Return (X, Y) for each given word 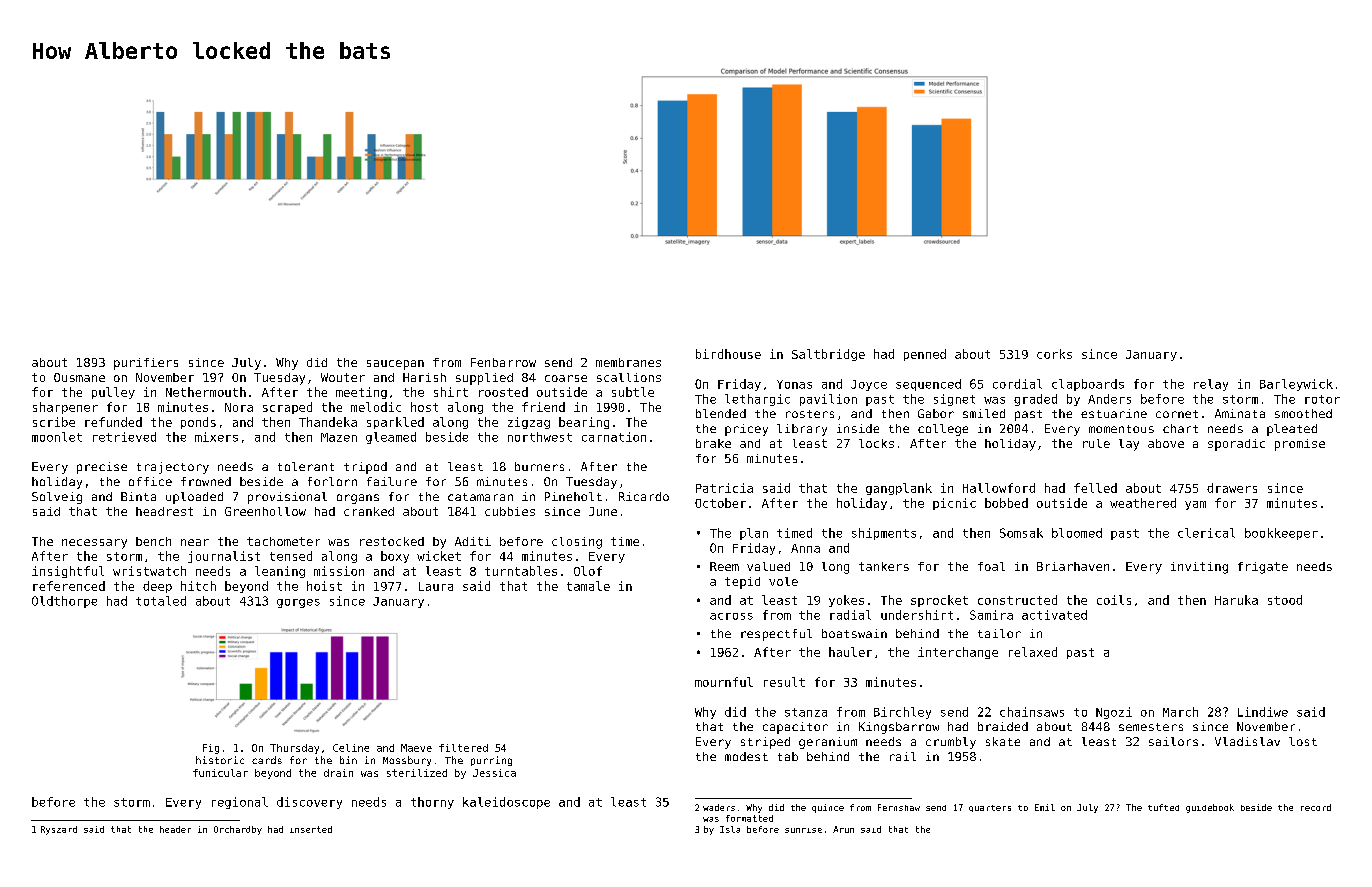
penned (925, 355)
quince (828, 808)
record (1316, 807)
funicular (220, 773)
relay (1211, 385)
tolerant (306, 466)
